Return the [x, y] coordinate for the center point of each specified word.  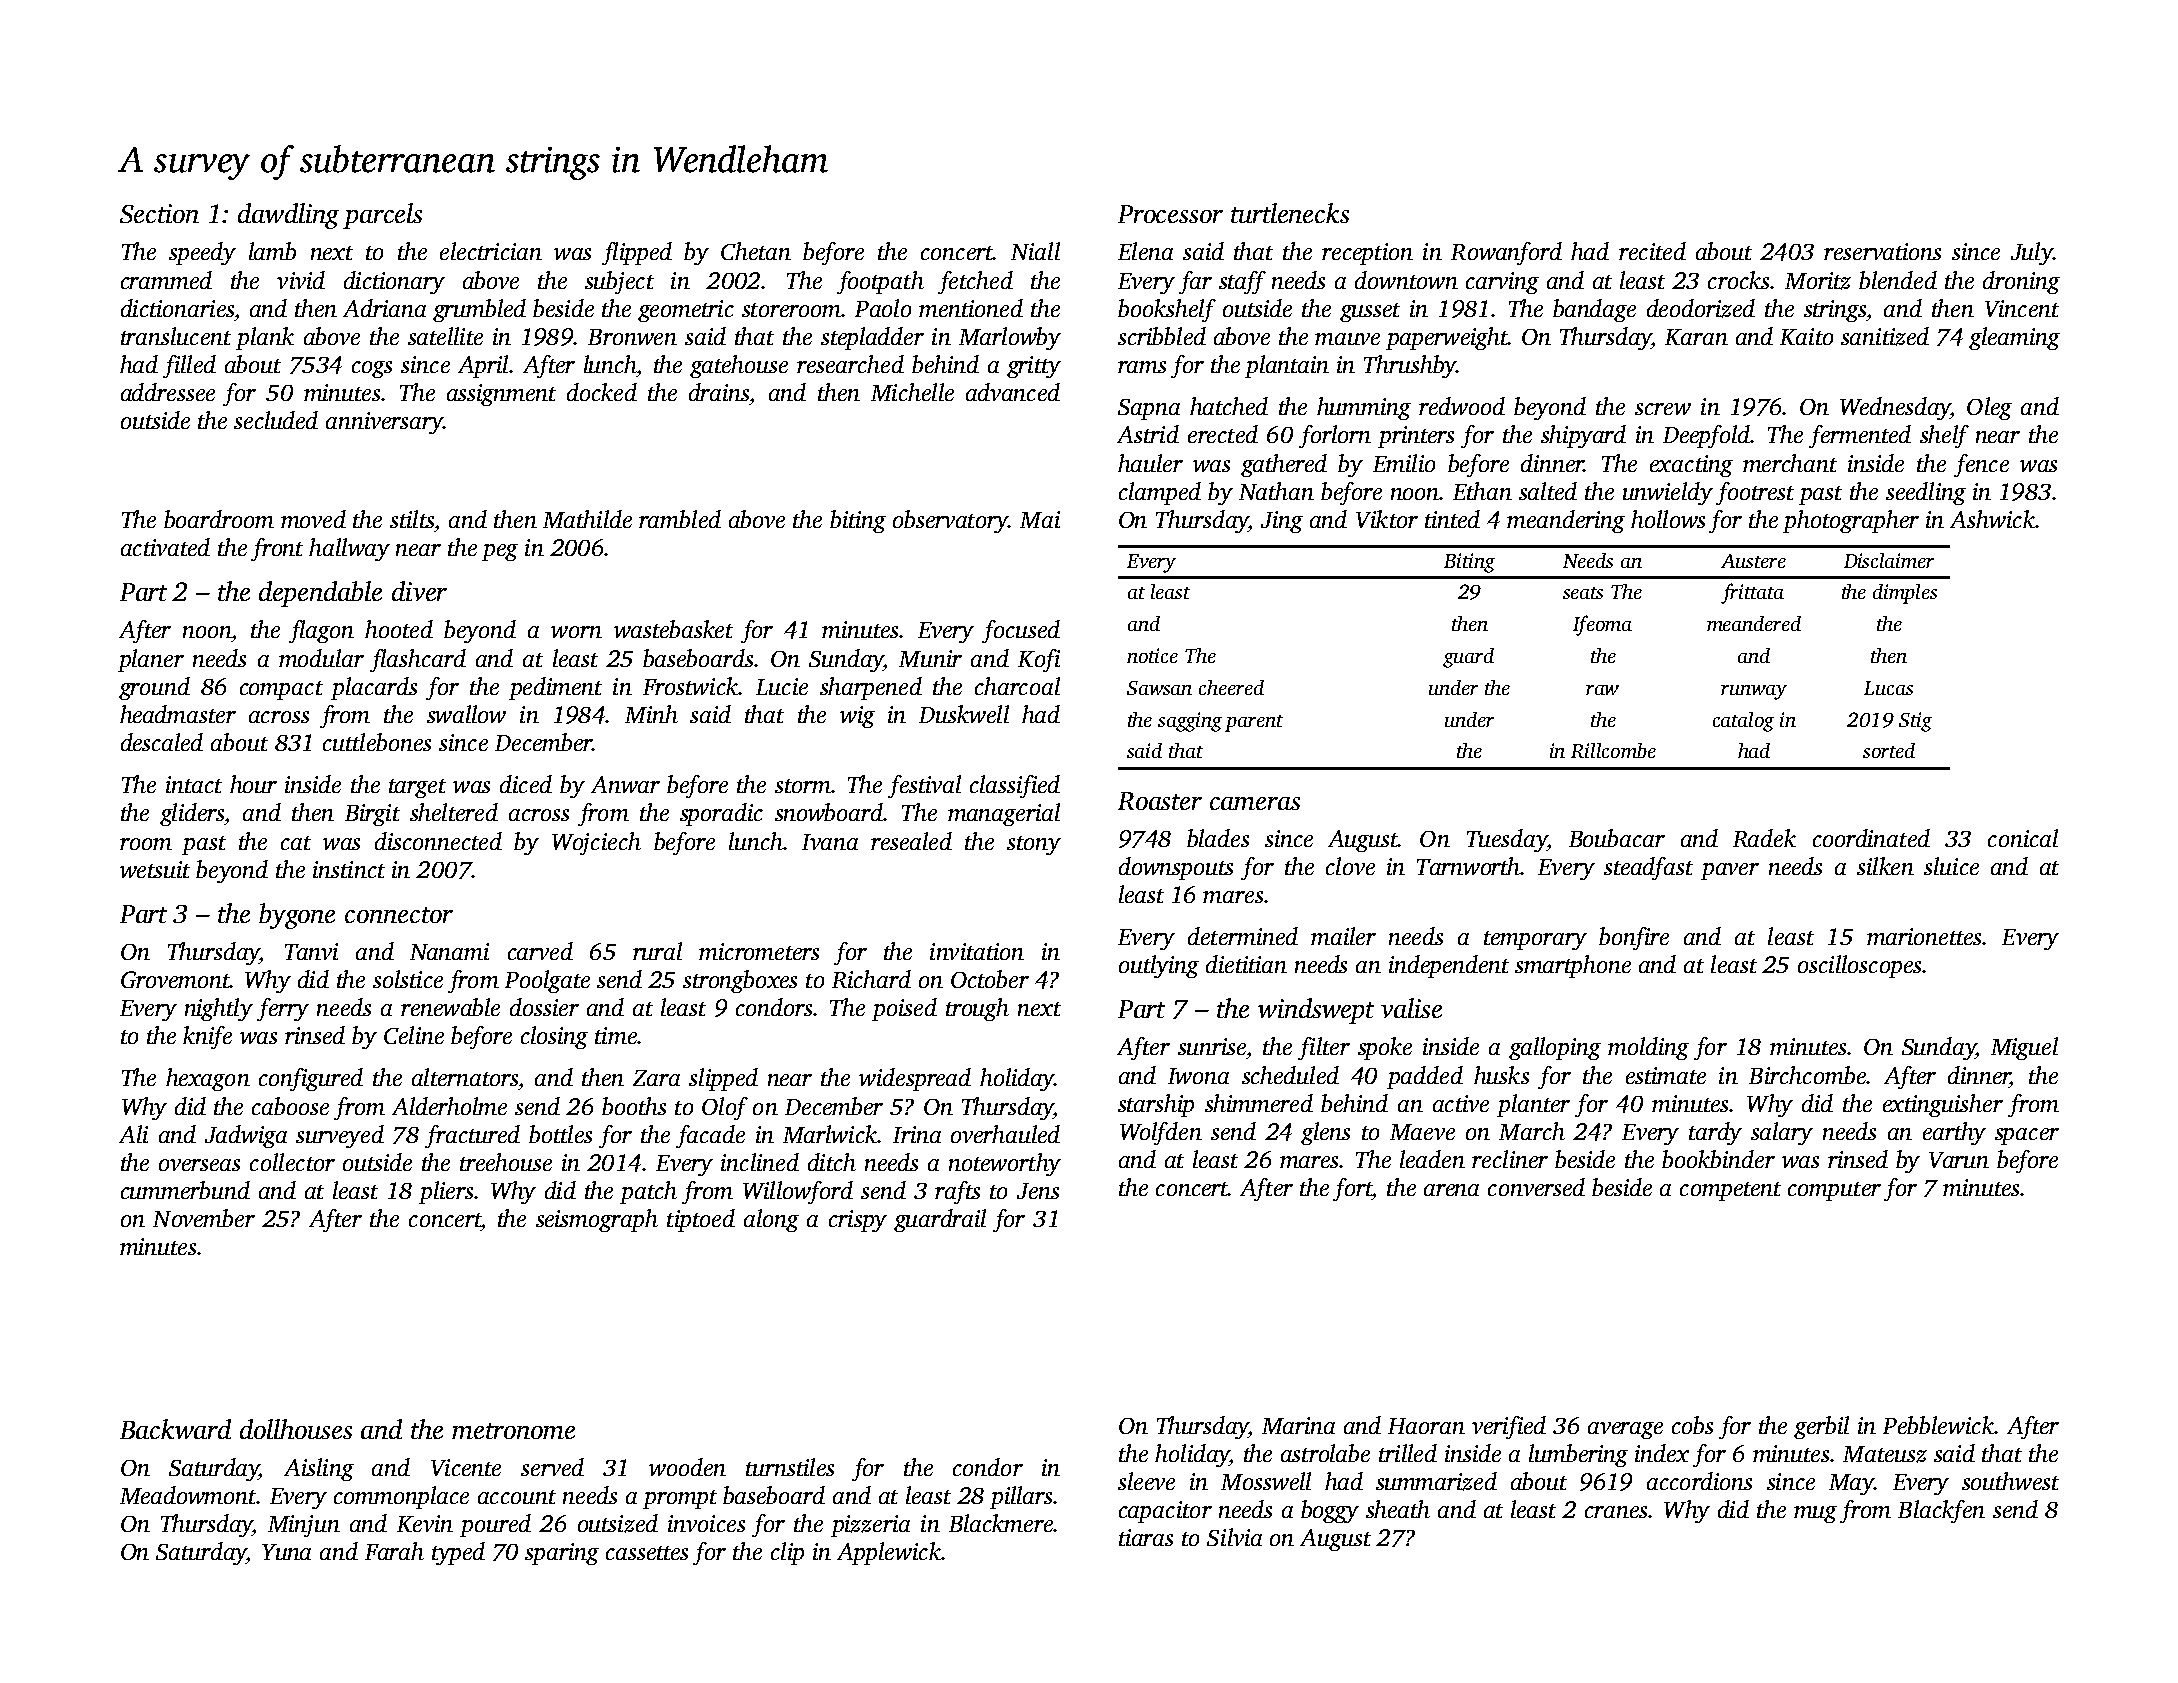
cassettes [647, 1553]
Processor [1170, 214]
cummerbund [185, 1190]
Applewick [889, 1553]
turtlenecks [1290, 213]
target [417, 788]
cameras [1255, 803]
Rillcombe [1613, 750]
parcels [382, 216]
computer [1834, 1191]
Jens [1038, 1191]
